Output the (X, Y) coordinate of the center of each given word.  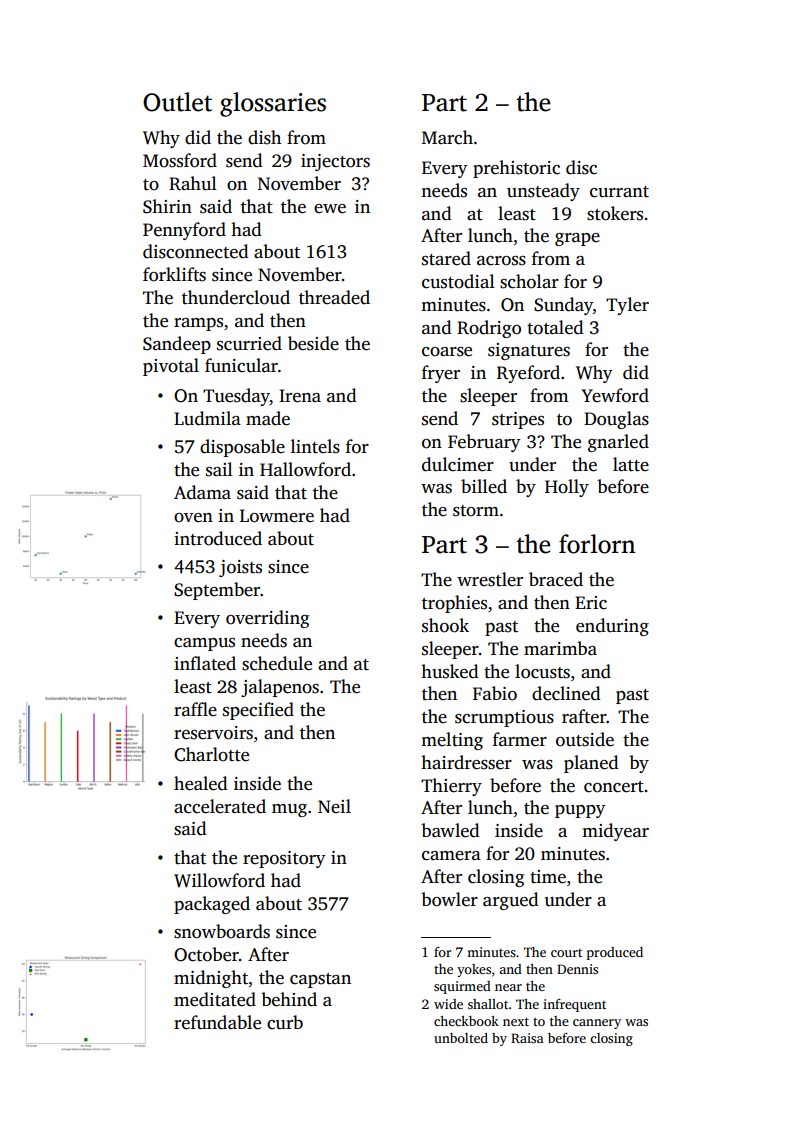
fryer (441, 374)
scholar (529, 281)
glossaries (273, 104)
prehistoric (516, 169)
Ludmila (207, 418)
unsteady (543, 192)
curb (285, 1022)
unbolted (461, 1038)
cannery (597, 1024)
